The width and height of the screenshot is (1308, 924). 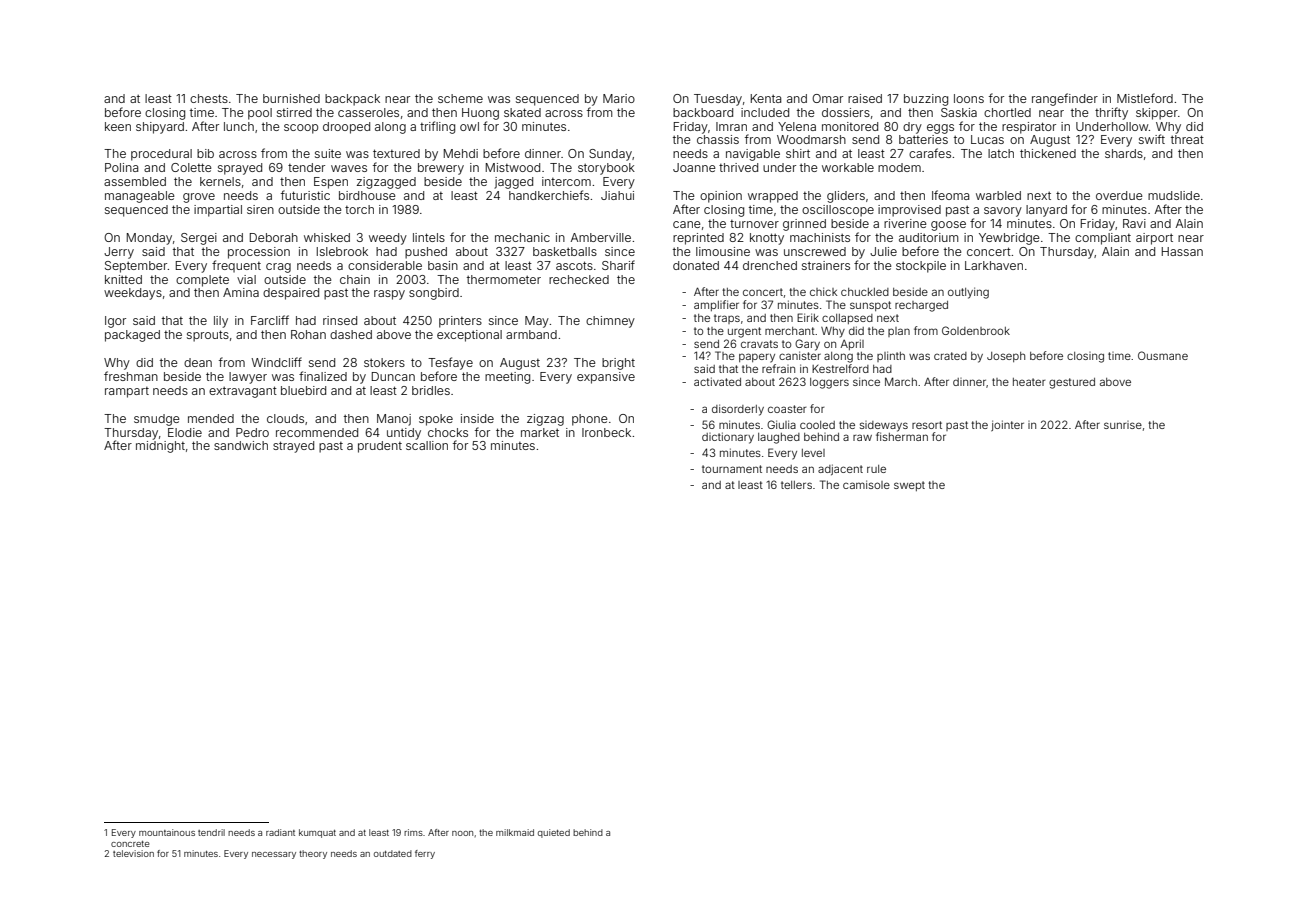 I want to click on chests, so click(x=209, y=98).
